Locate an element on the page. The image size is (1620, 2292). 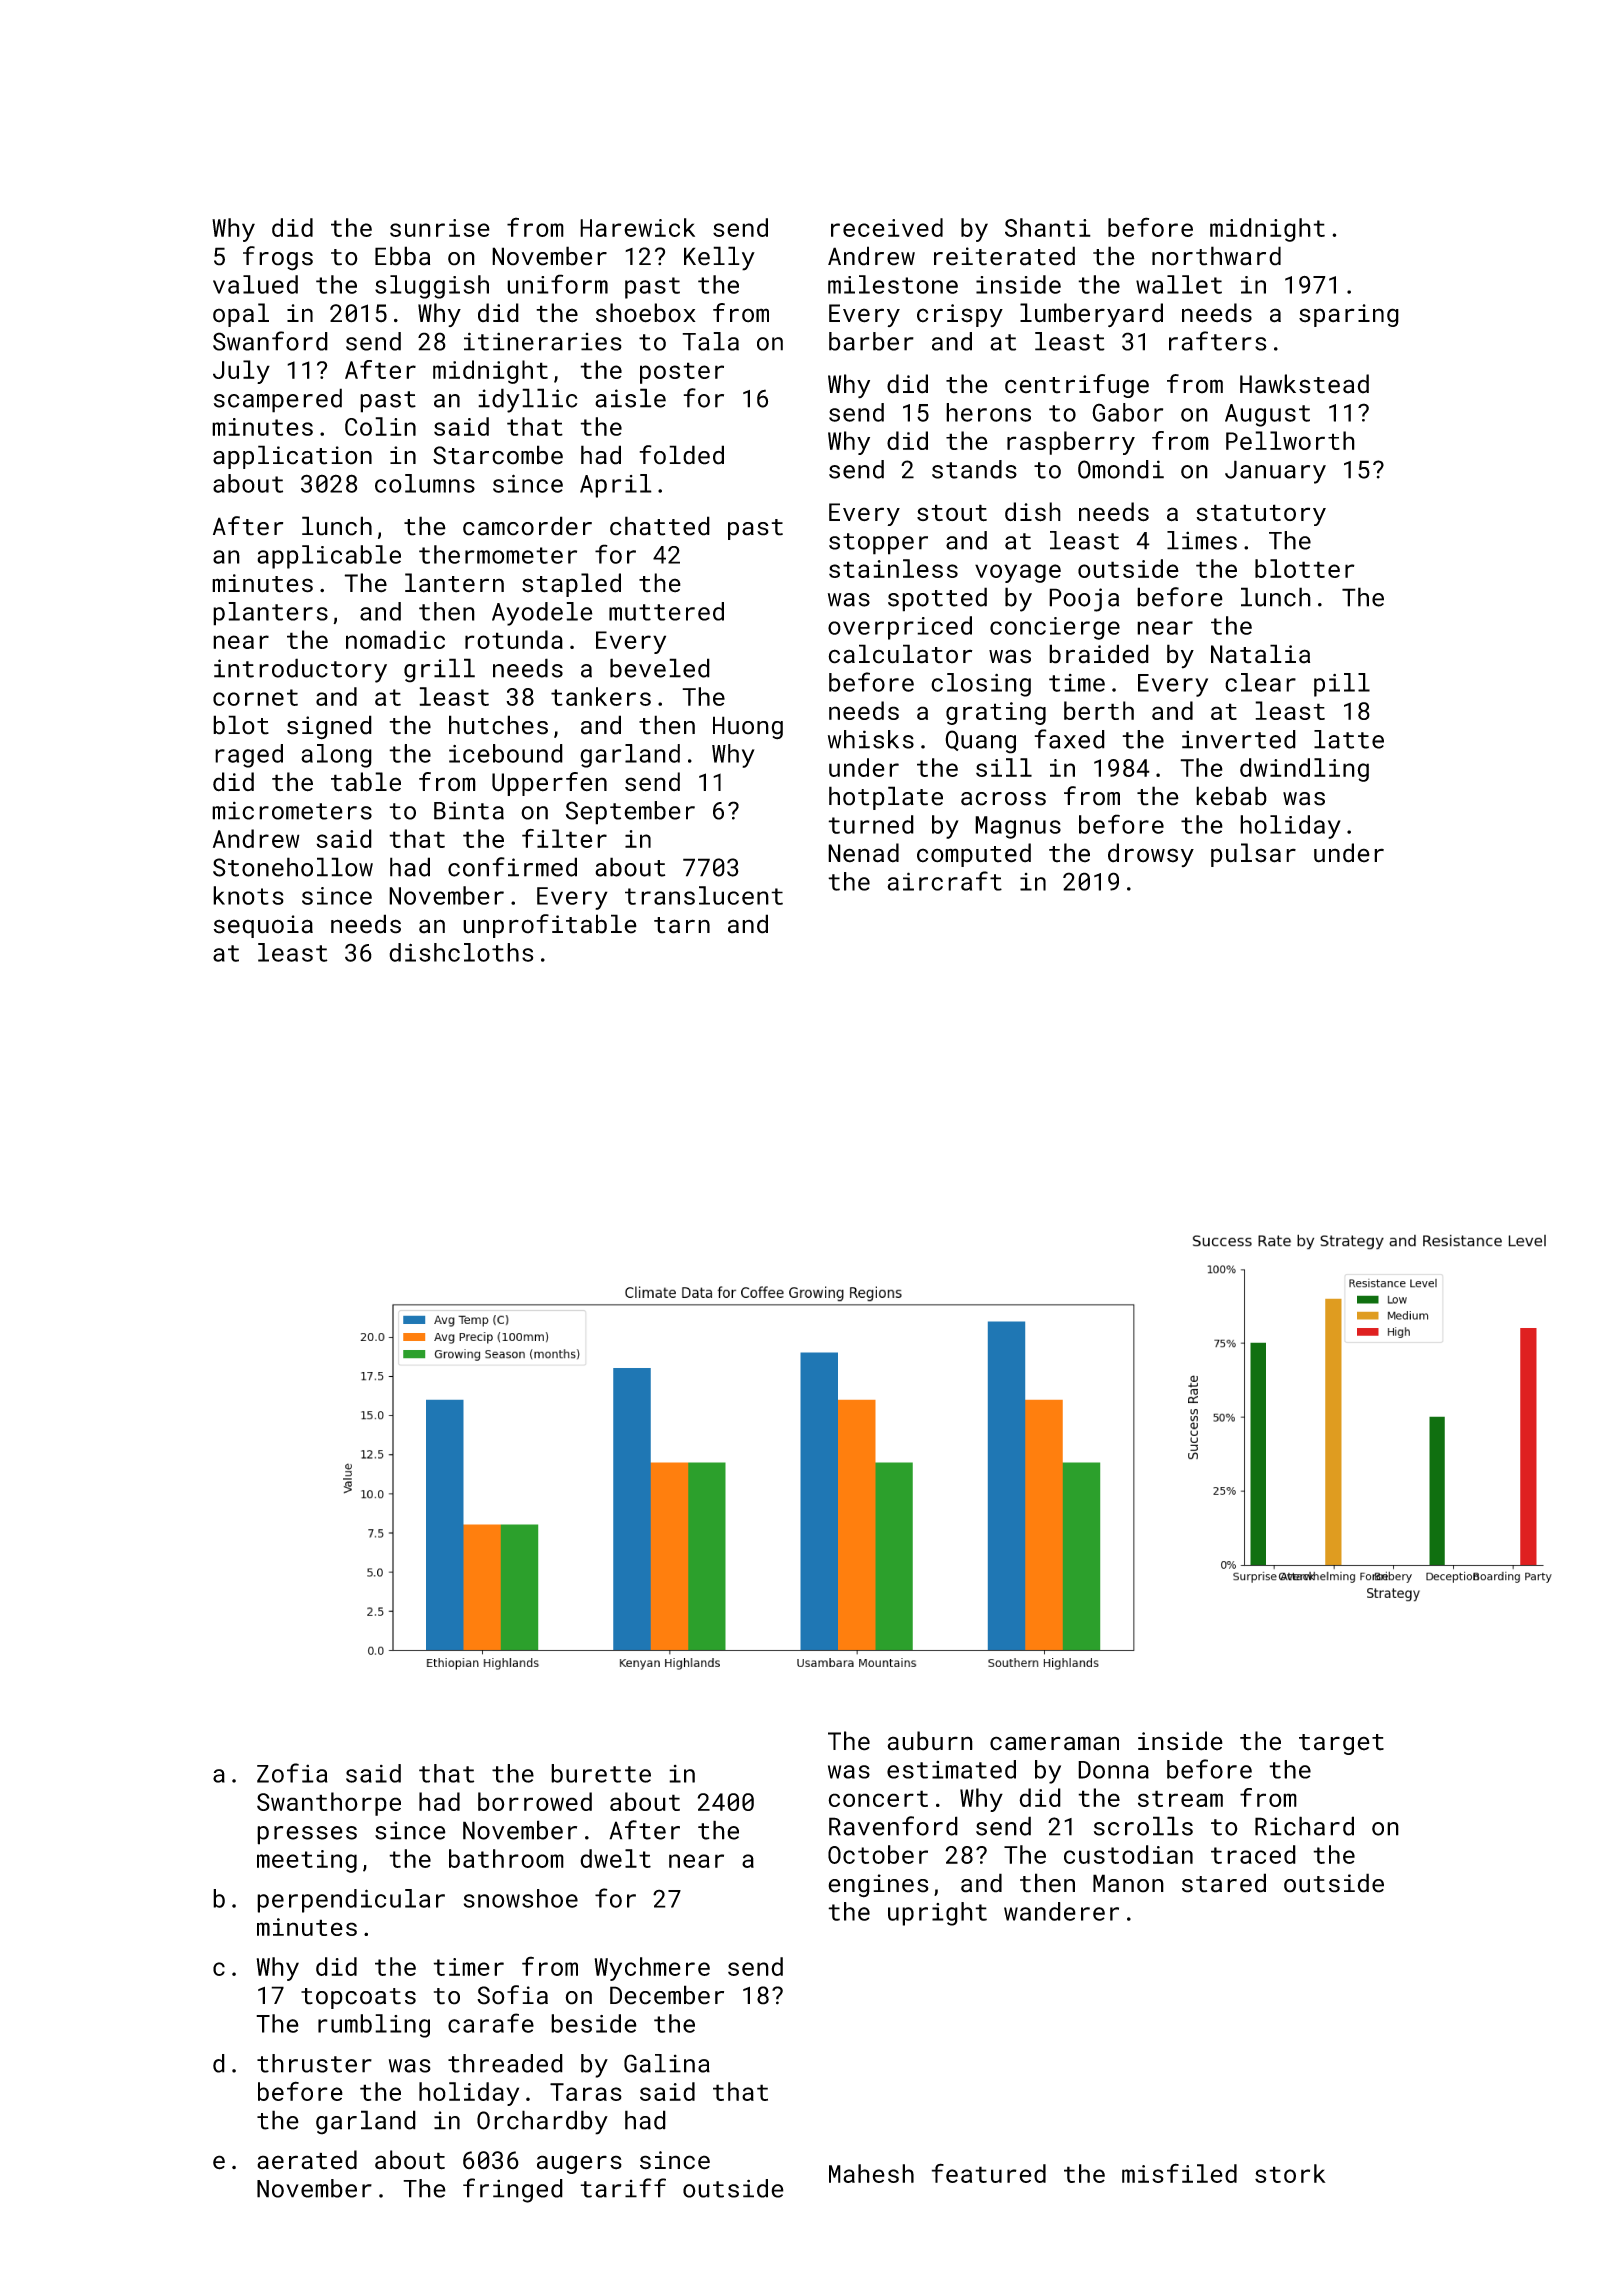
drowsy is located at coordinates (1151, 855).
